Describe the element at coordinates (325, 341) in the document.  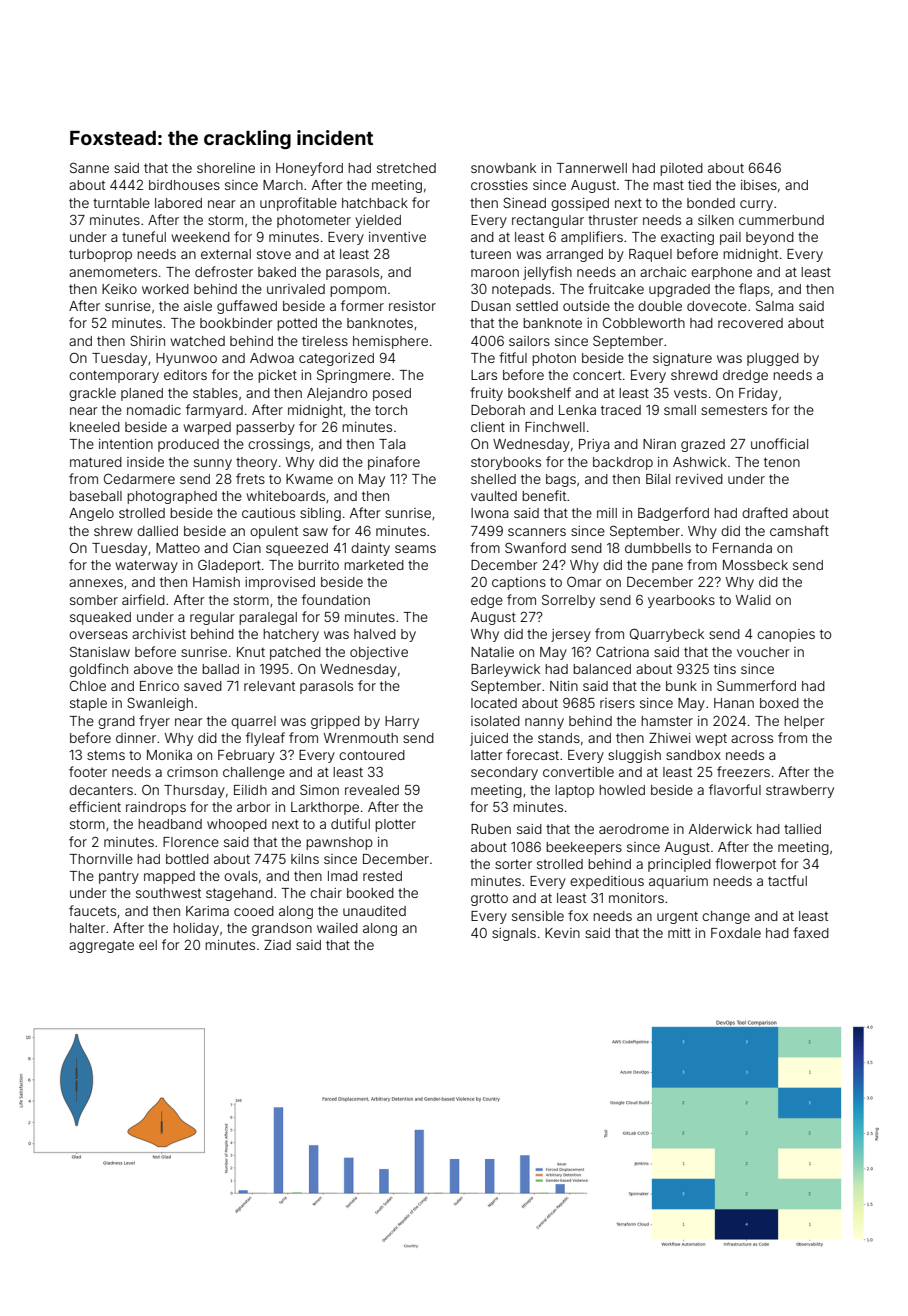
I see `tireless` at that location.
